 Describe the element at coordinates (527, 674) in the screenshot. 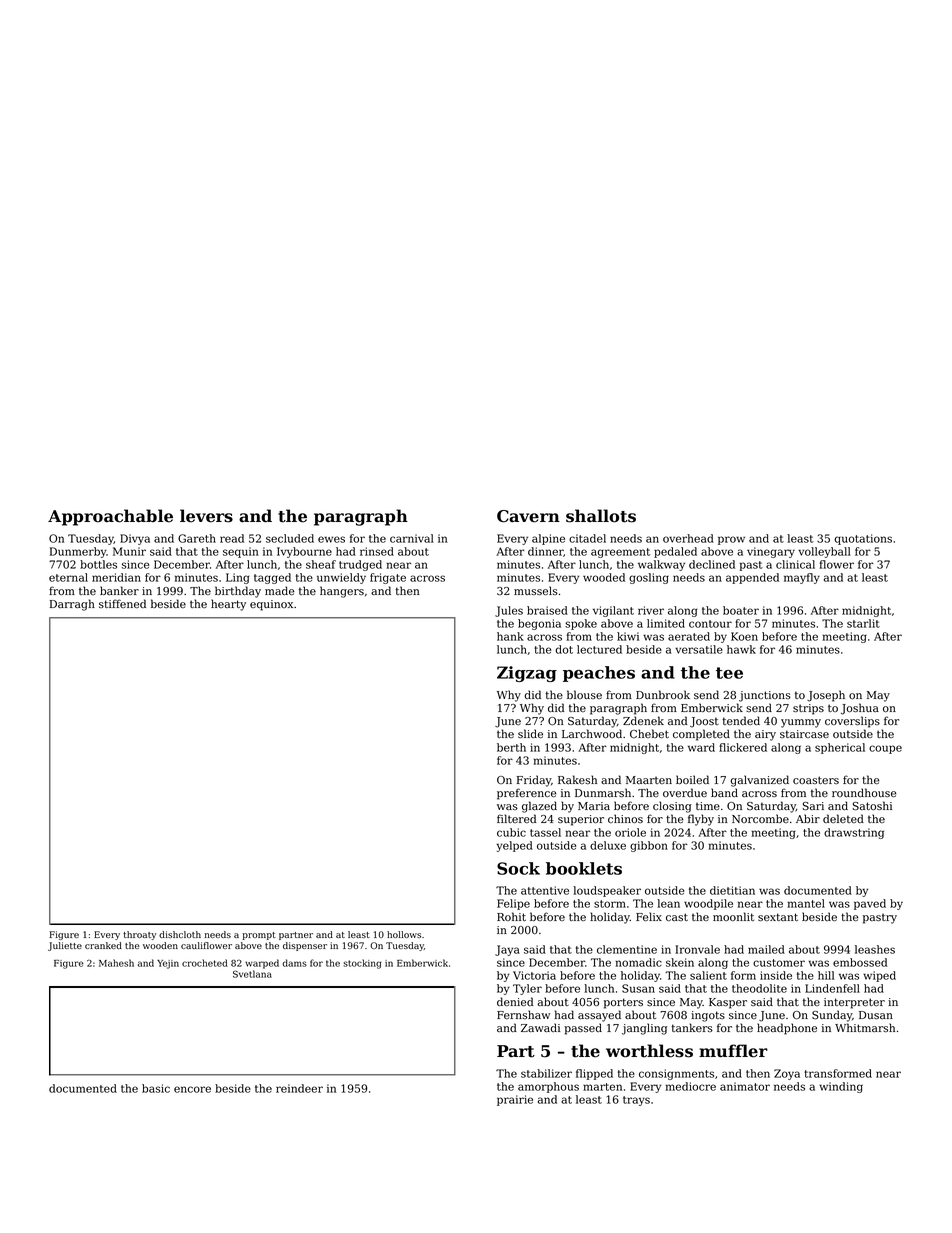

I see `Zigzag` at that location.
